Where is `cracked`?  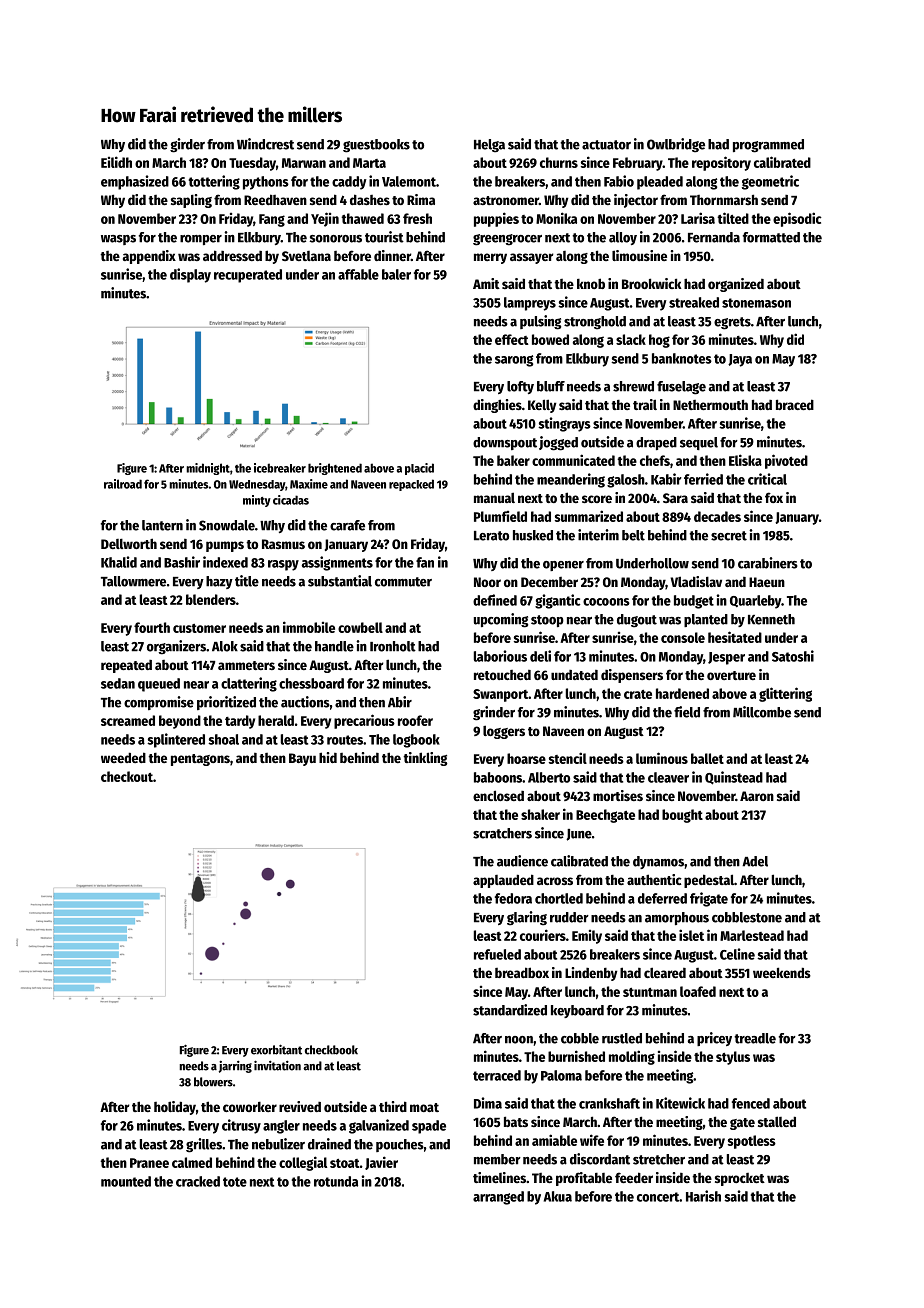 cracked is located at coordinates (198, 1181).
